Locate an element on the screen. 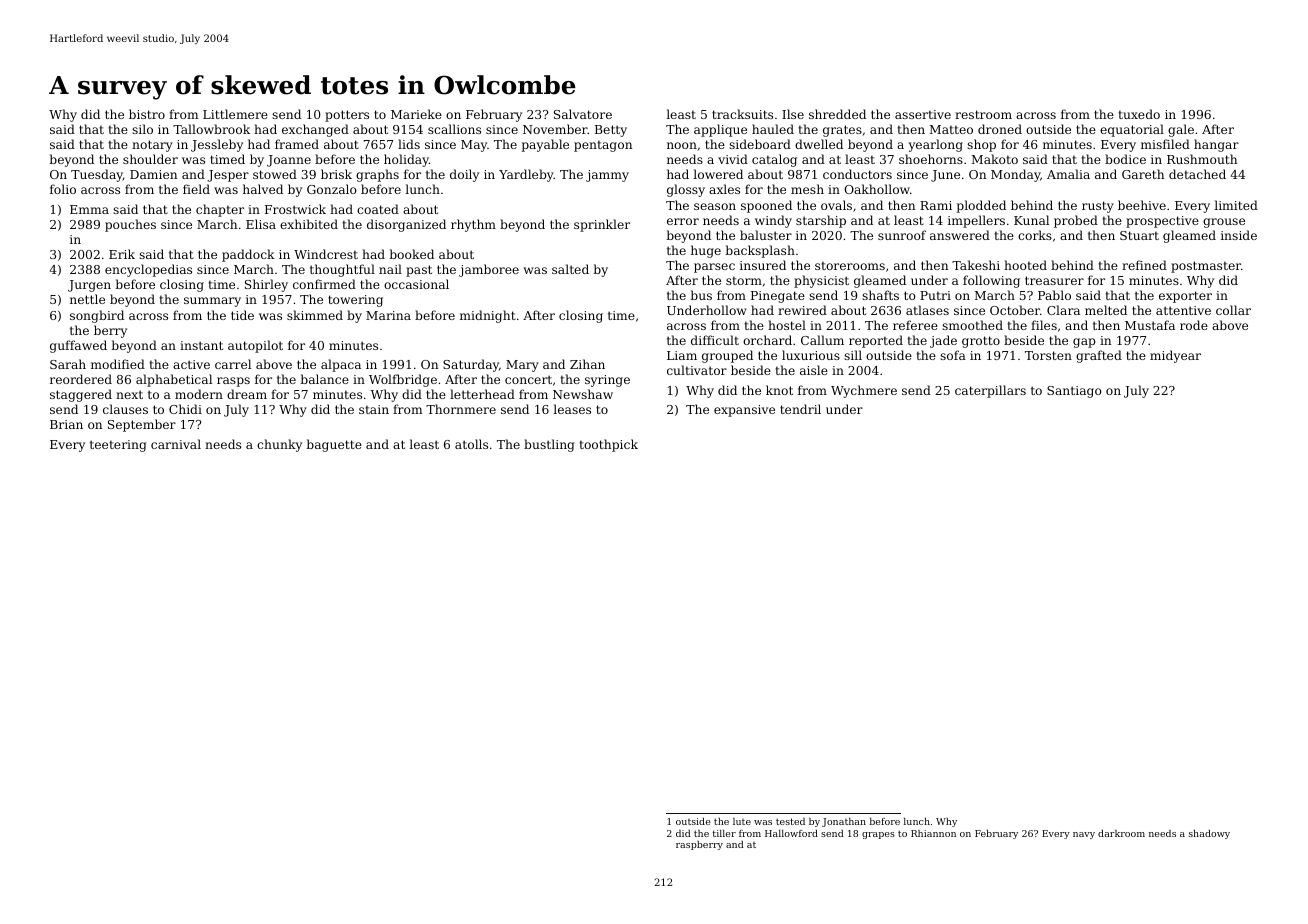 The width and height of the screenshot is (1308, 924). tiller is located at coordinates (724, 833).
